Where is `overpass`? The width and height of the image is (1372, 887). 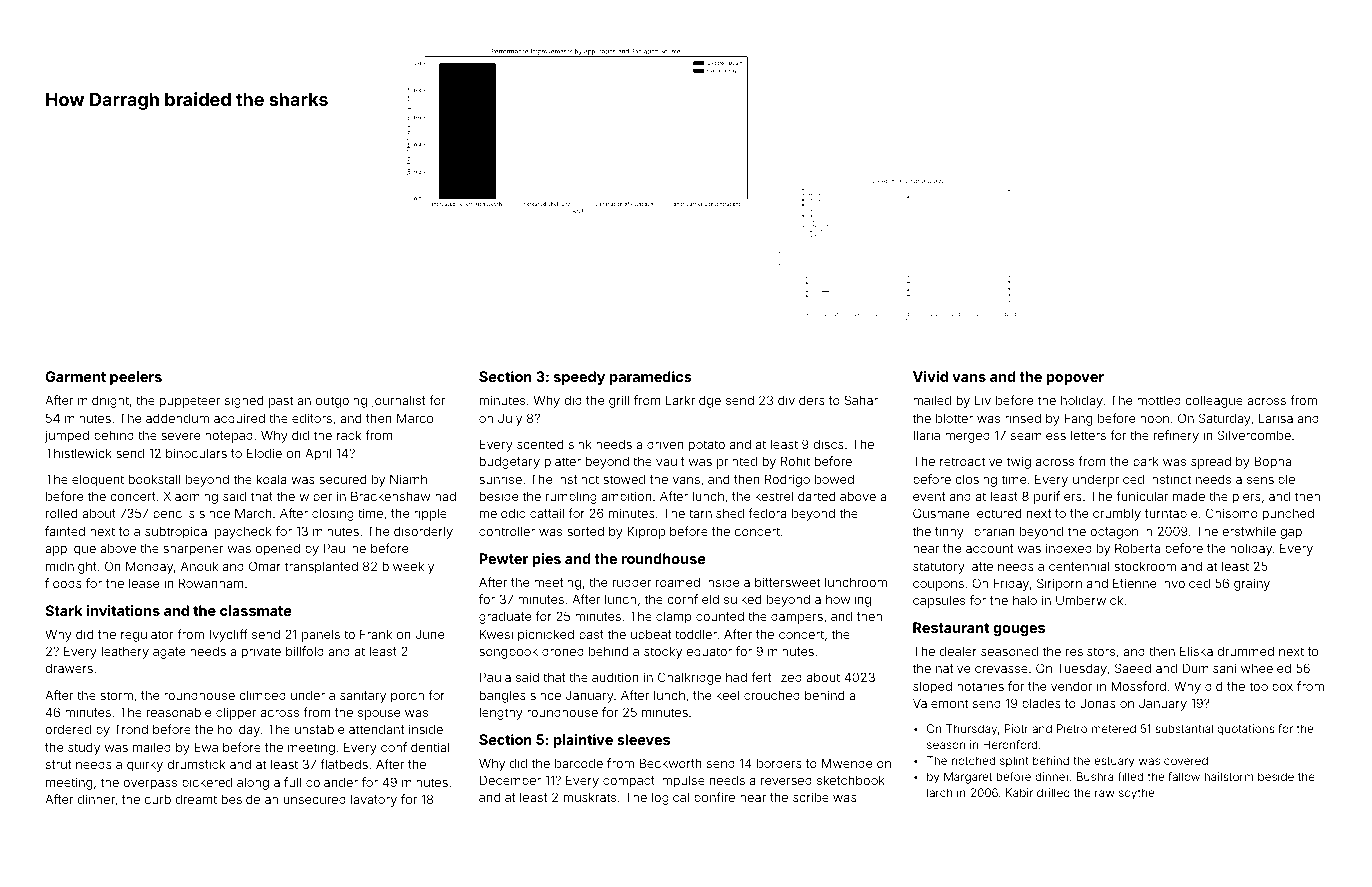 overpass is located at coordinates (150, 785).
